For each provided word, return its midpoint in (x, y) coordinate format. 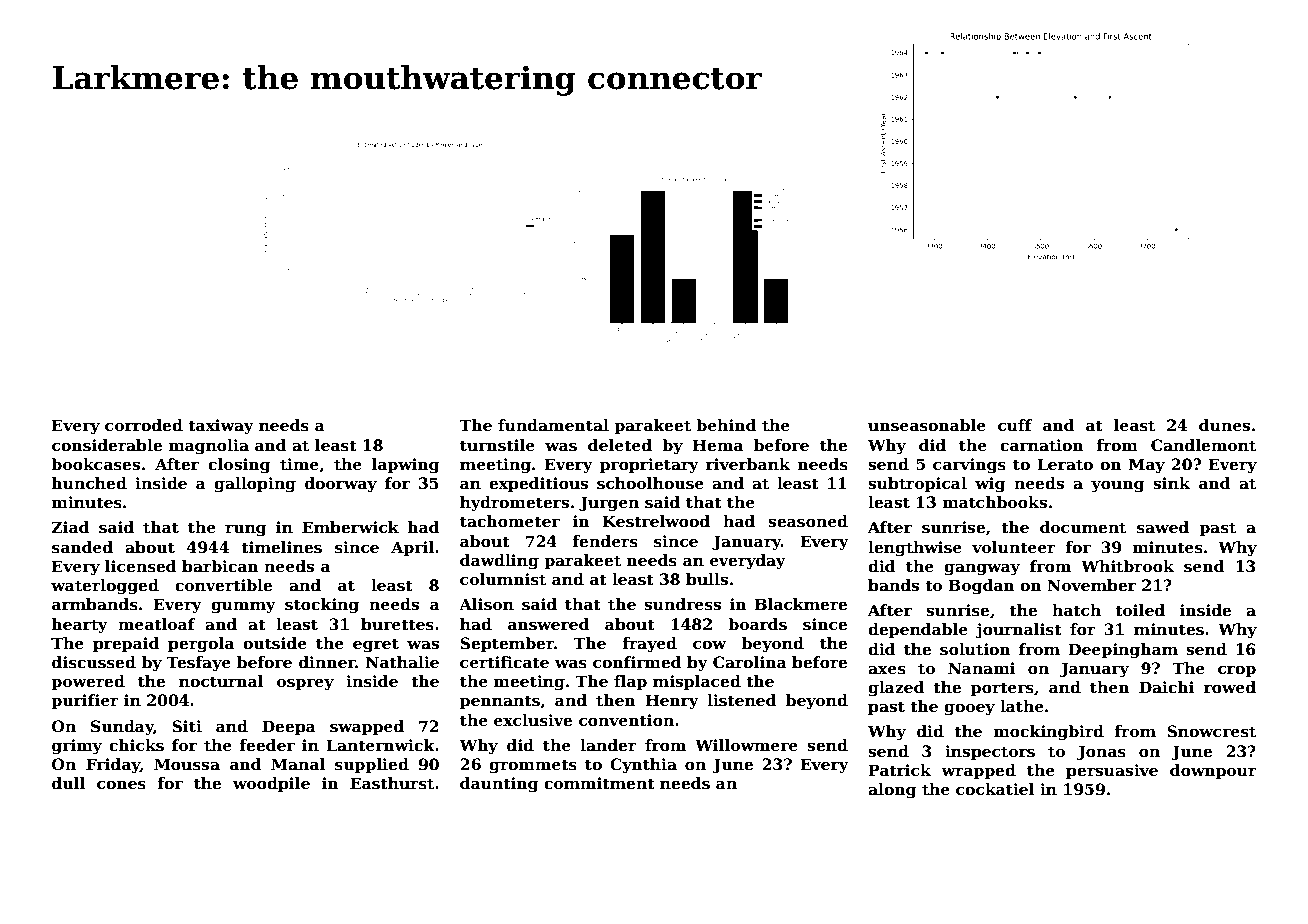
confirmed (637, 662)
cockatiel (995, 789)
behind (726, 425)
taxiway (221, 427)
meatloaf (157, 624)
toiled (1140, 610)
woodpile (271, 784)
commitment (599, 783)
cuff (1015, 425)
